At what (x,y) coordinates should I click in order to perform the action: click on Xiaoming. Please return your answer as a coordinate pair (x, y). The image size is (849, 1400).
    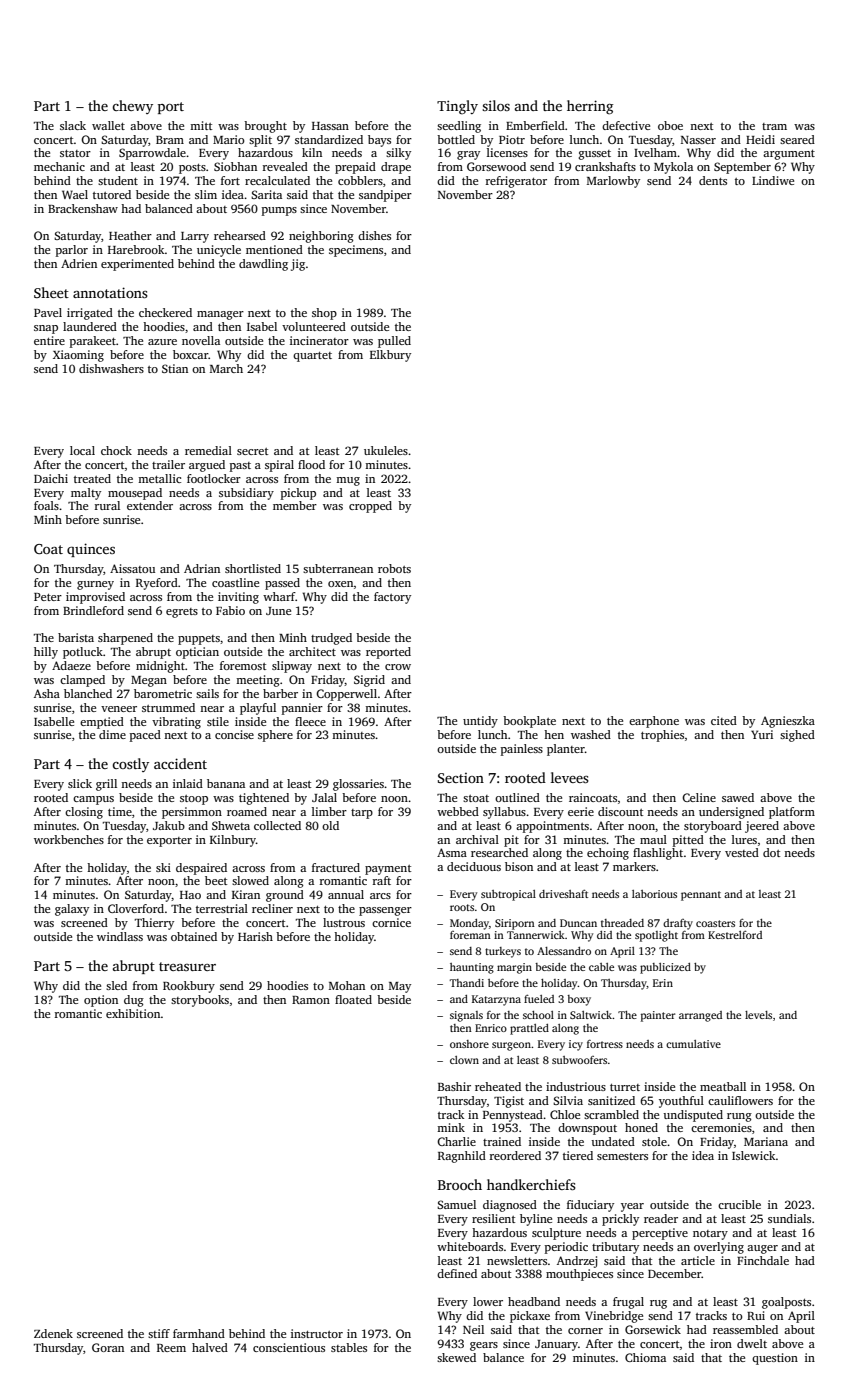
    Looking at the image, I should click on (78, 356).
